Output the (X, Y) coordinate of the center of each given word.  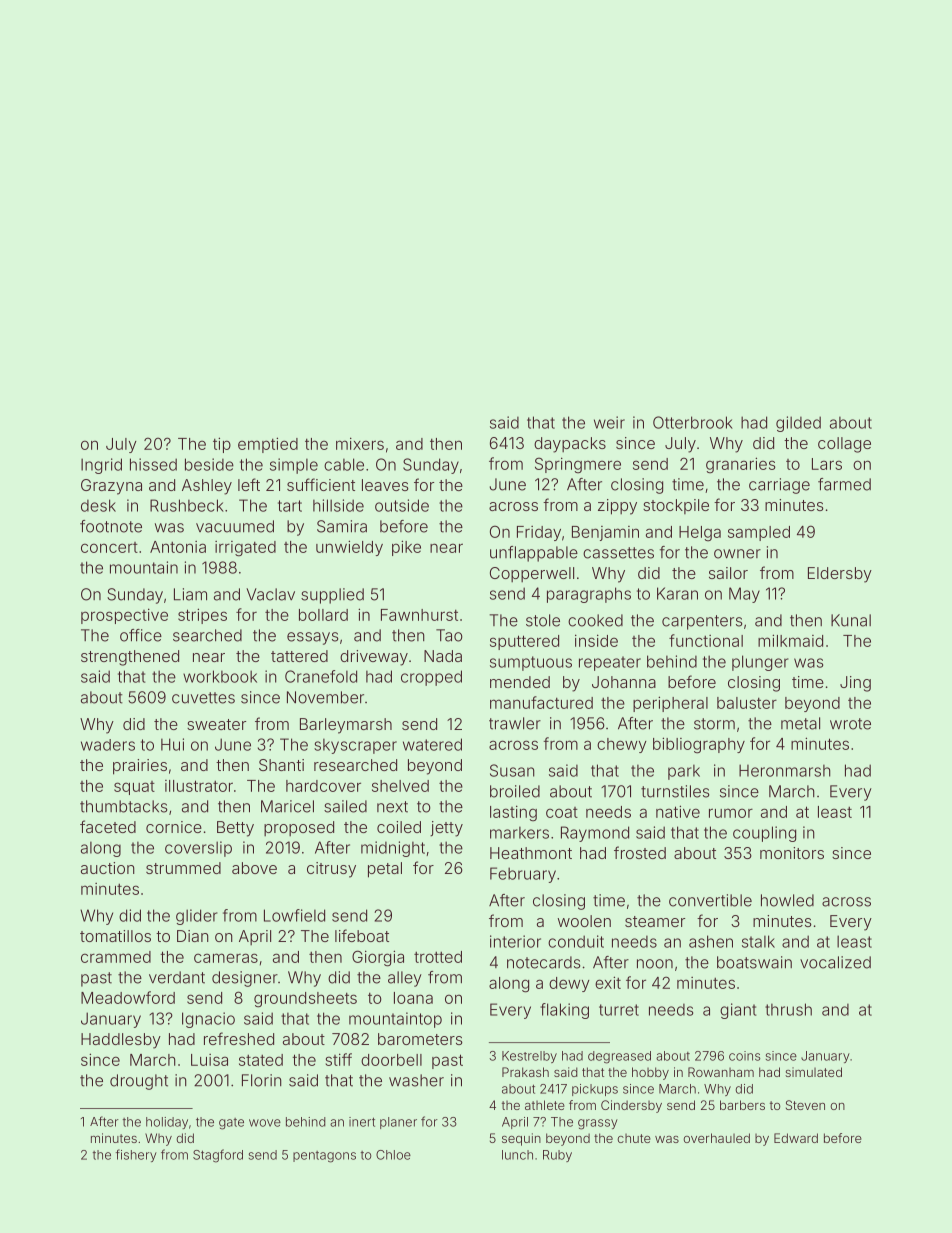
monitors (792, 853)
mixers (360, 443)
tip (222, 445)
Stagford (218, 1156)
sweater (216, 724)
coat (562, 812)
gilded (798, 424)
